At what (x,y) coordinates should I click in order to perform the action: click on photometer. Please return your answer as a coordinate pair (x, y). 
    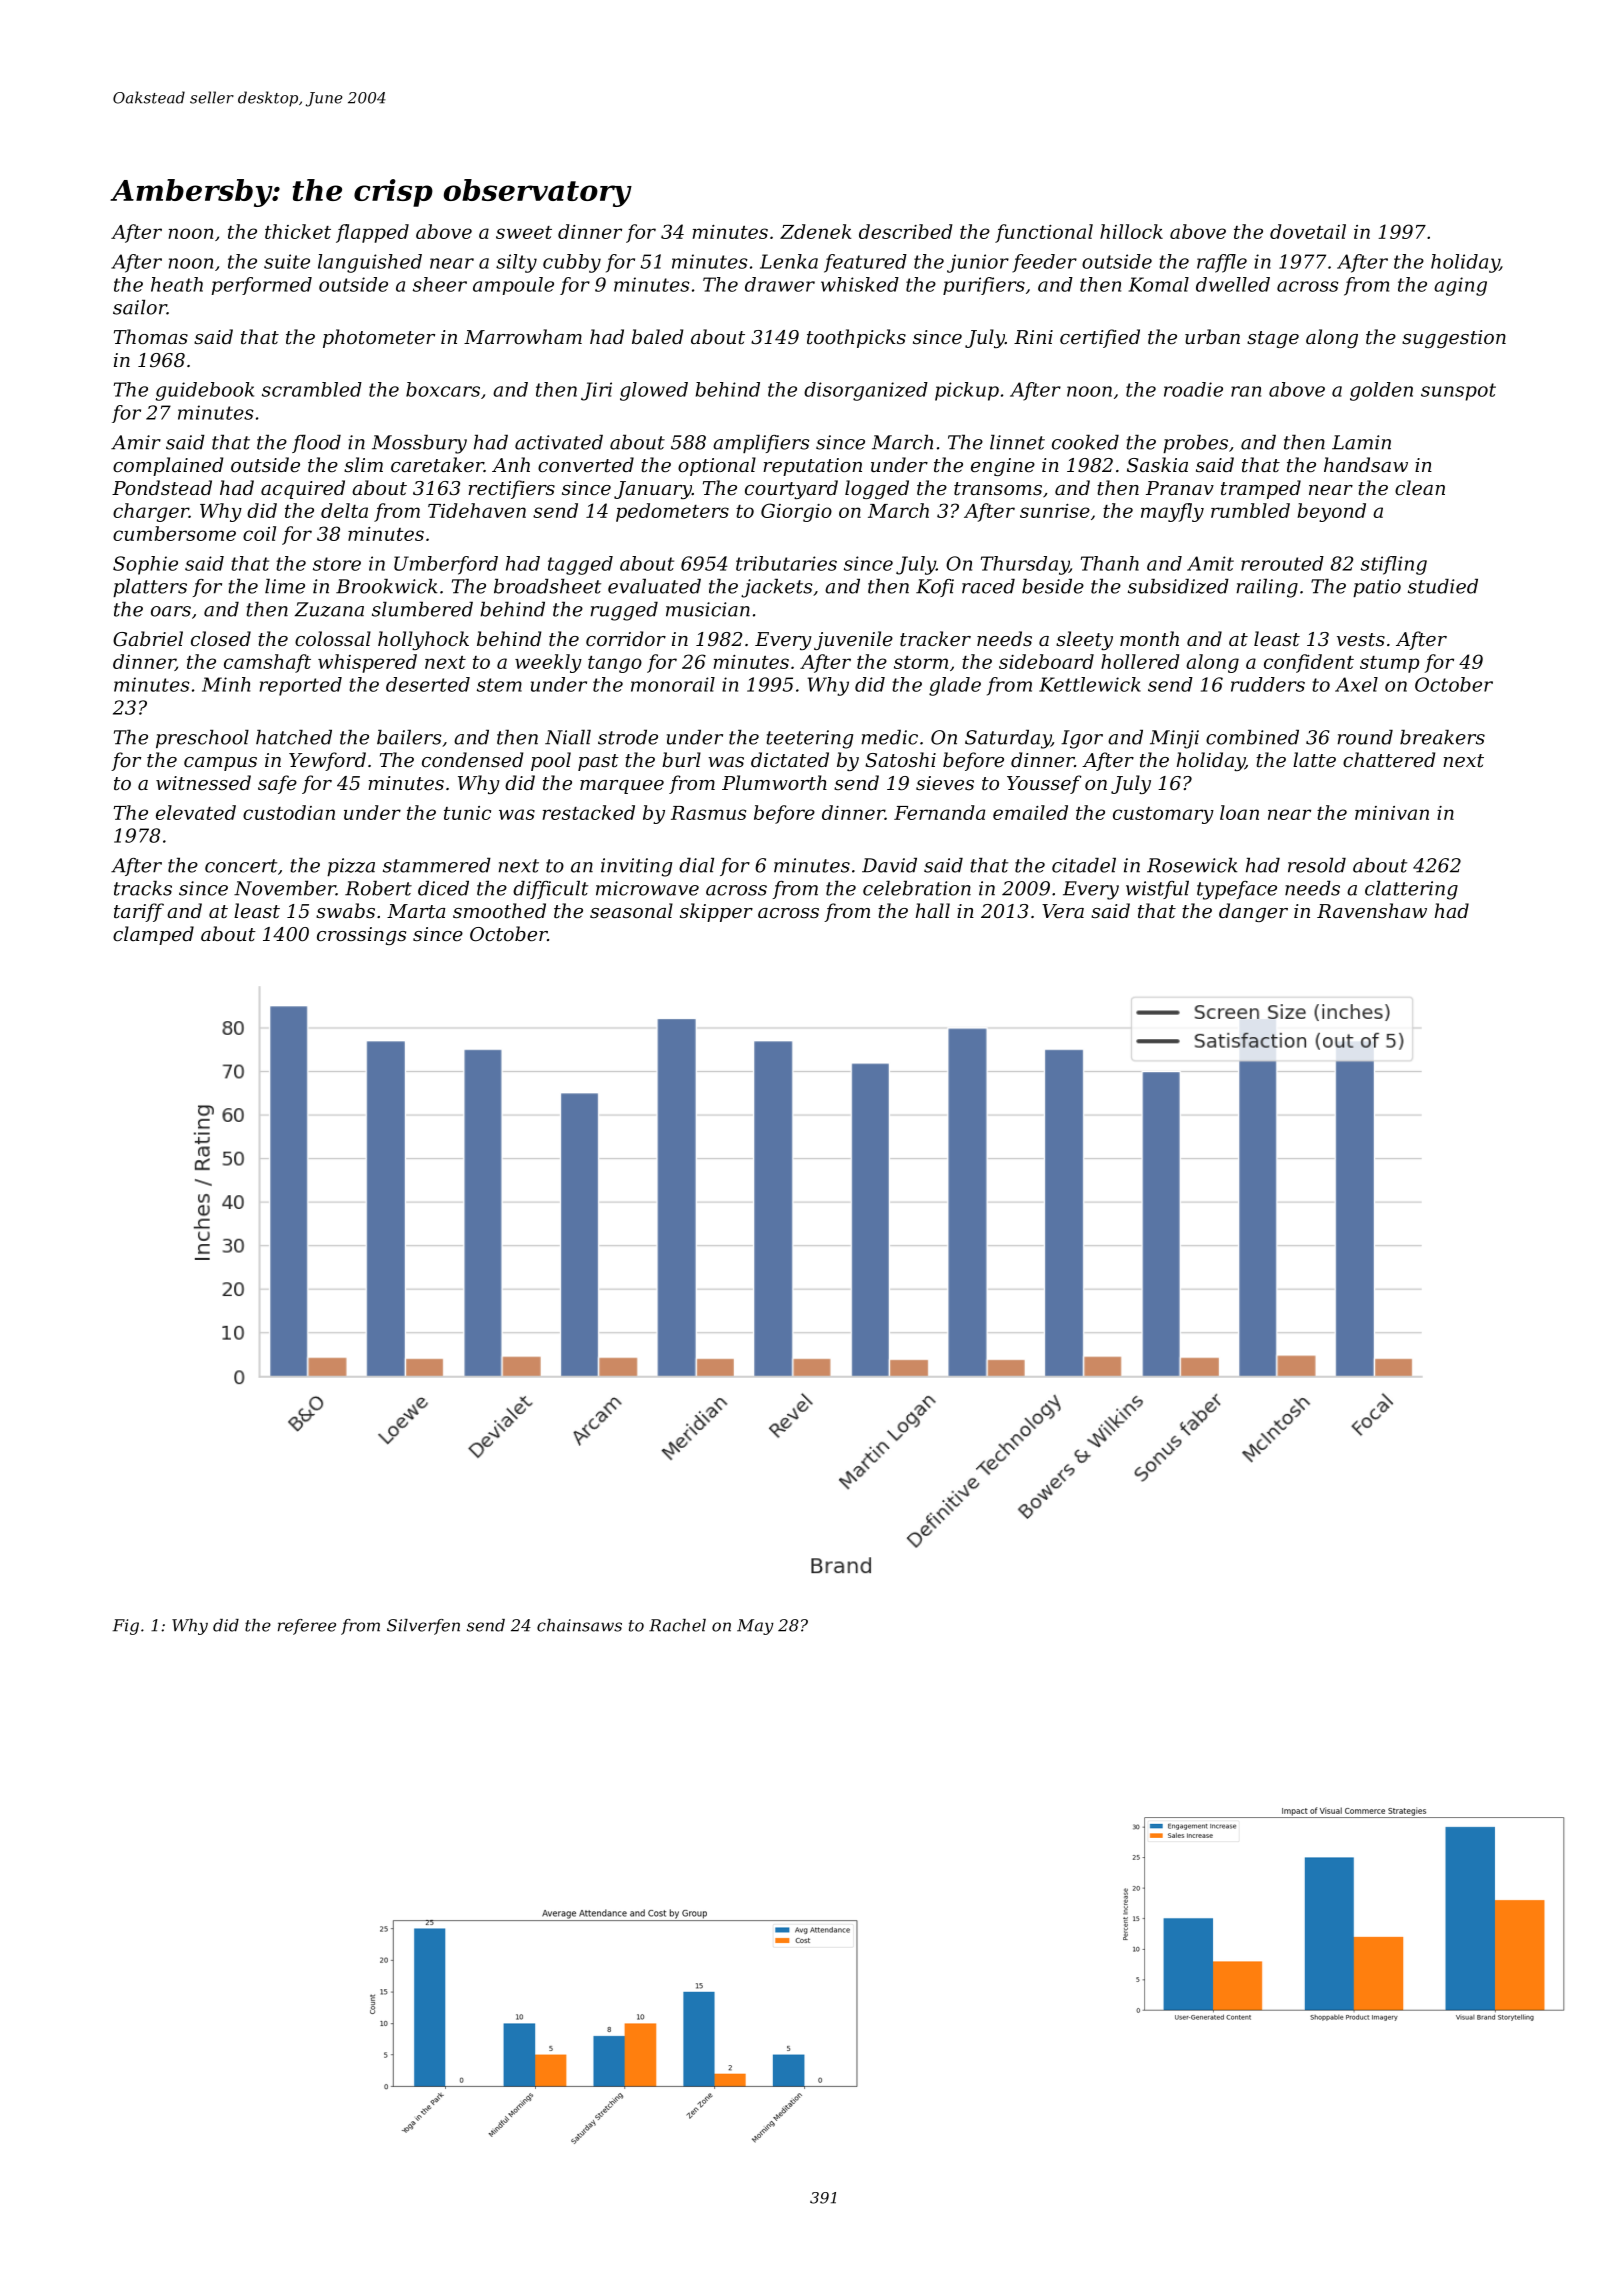
    Looking at the image, I should click on (379, 338).
